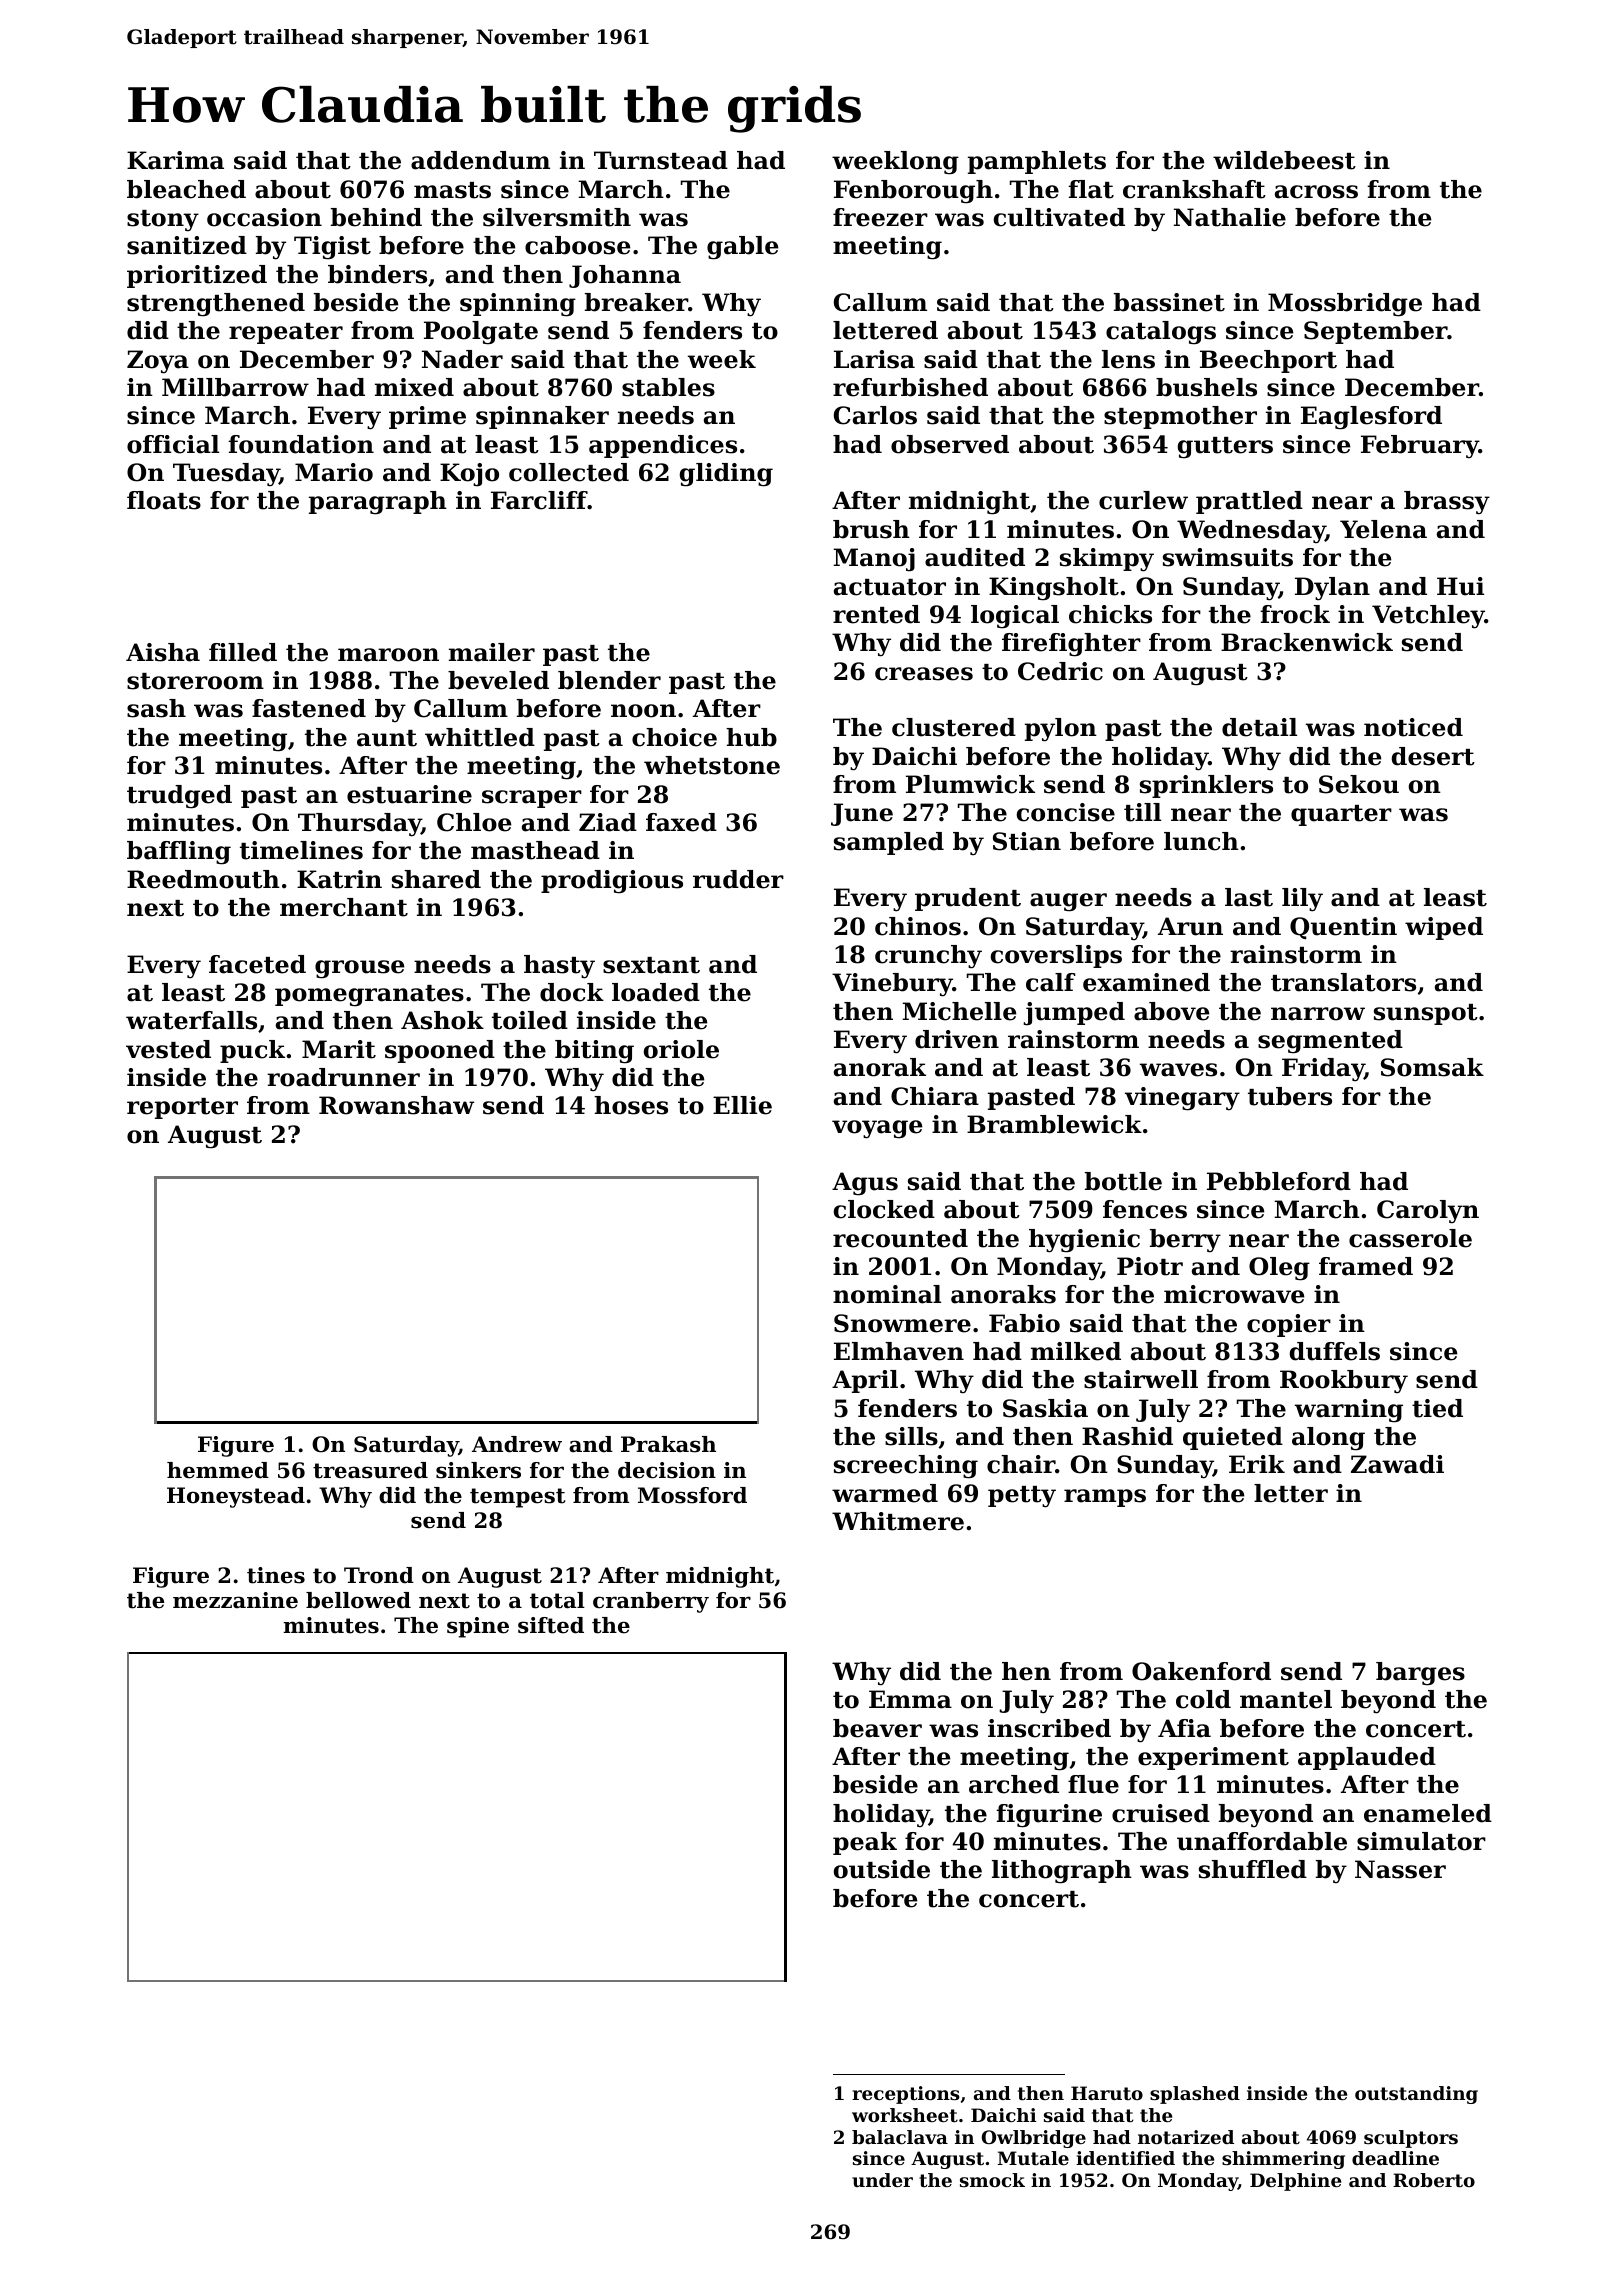 The width and height of the screenshot is (1620, 2292). Describe the element at coordinates (387, 738) in the screenshot. I see `aunt` at that location.
